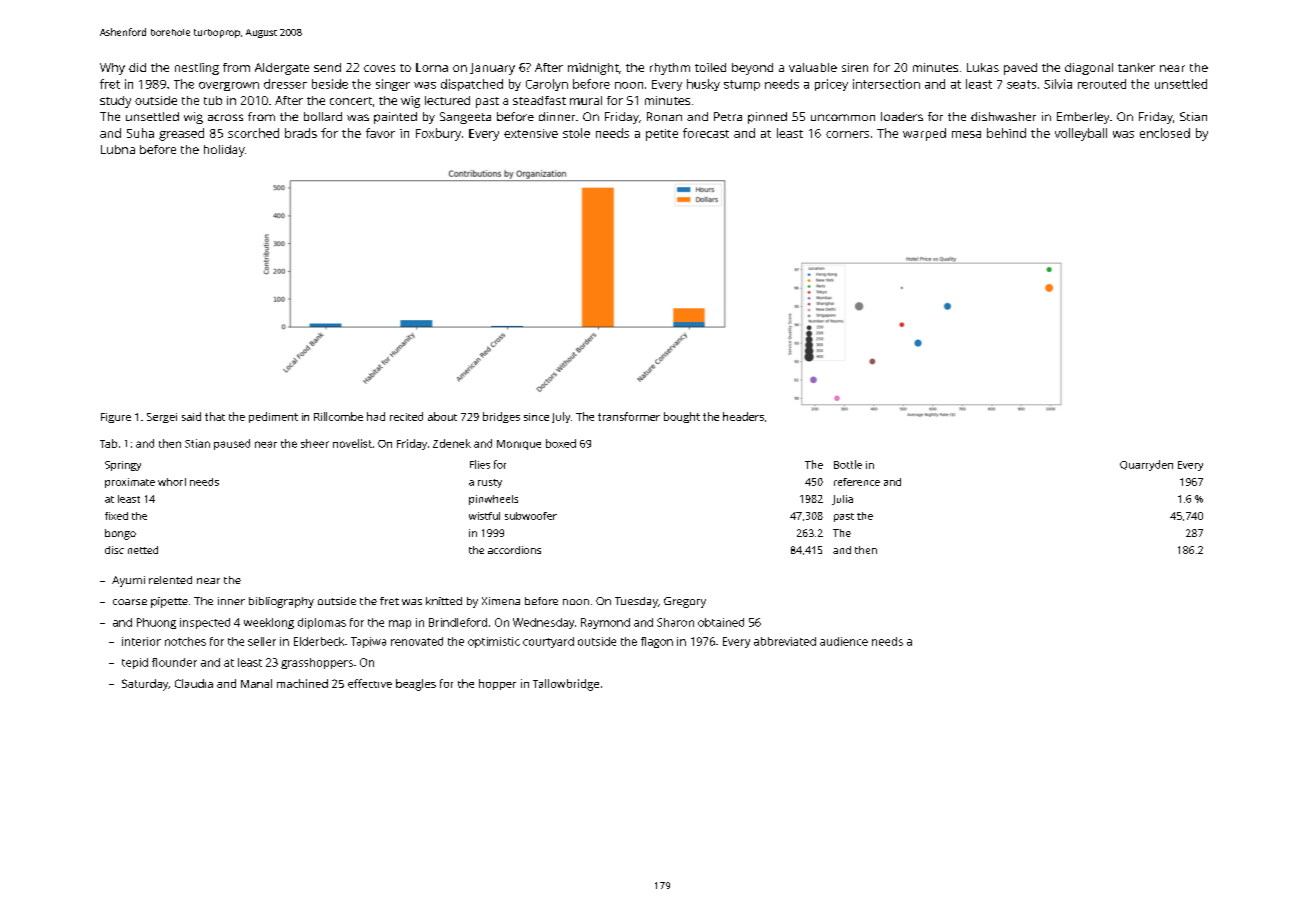 The width and height of the image is (1308, 924). Describe the element at coordinates (682, 417) in the image. I see `bought` at that location.
